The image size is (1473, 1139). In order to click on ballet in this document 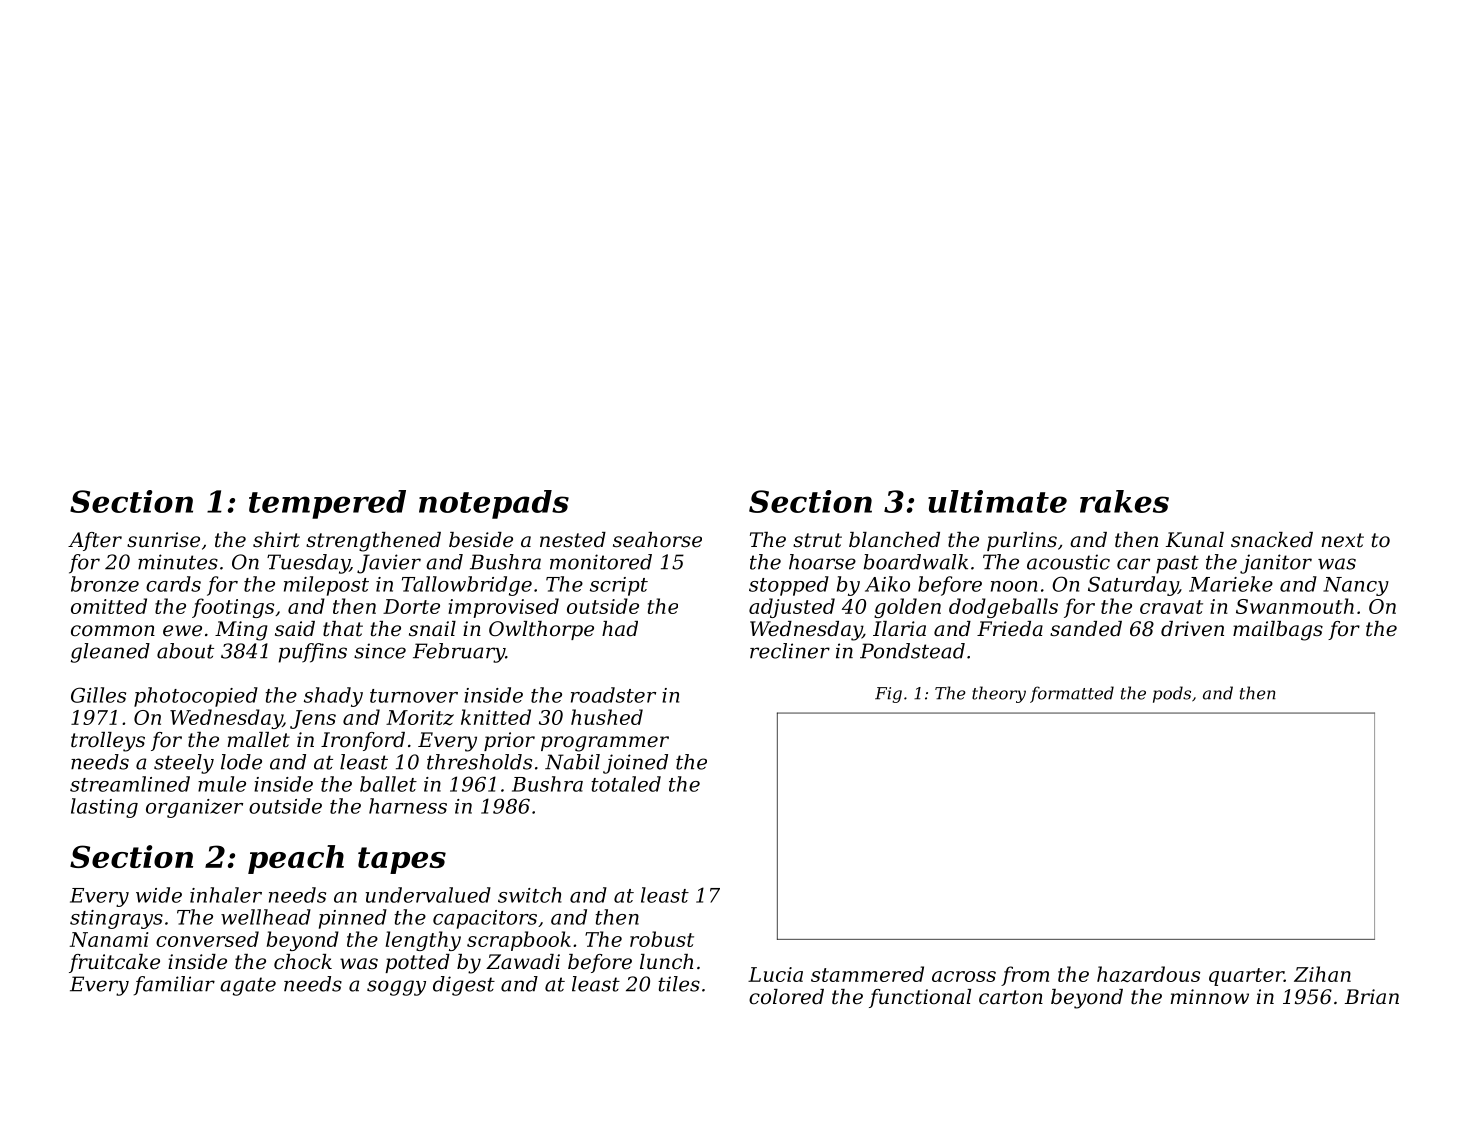, I will do `click(388, 784)`.
